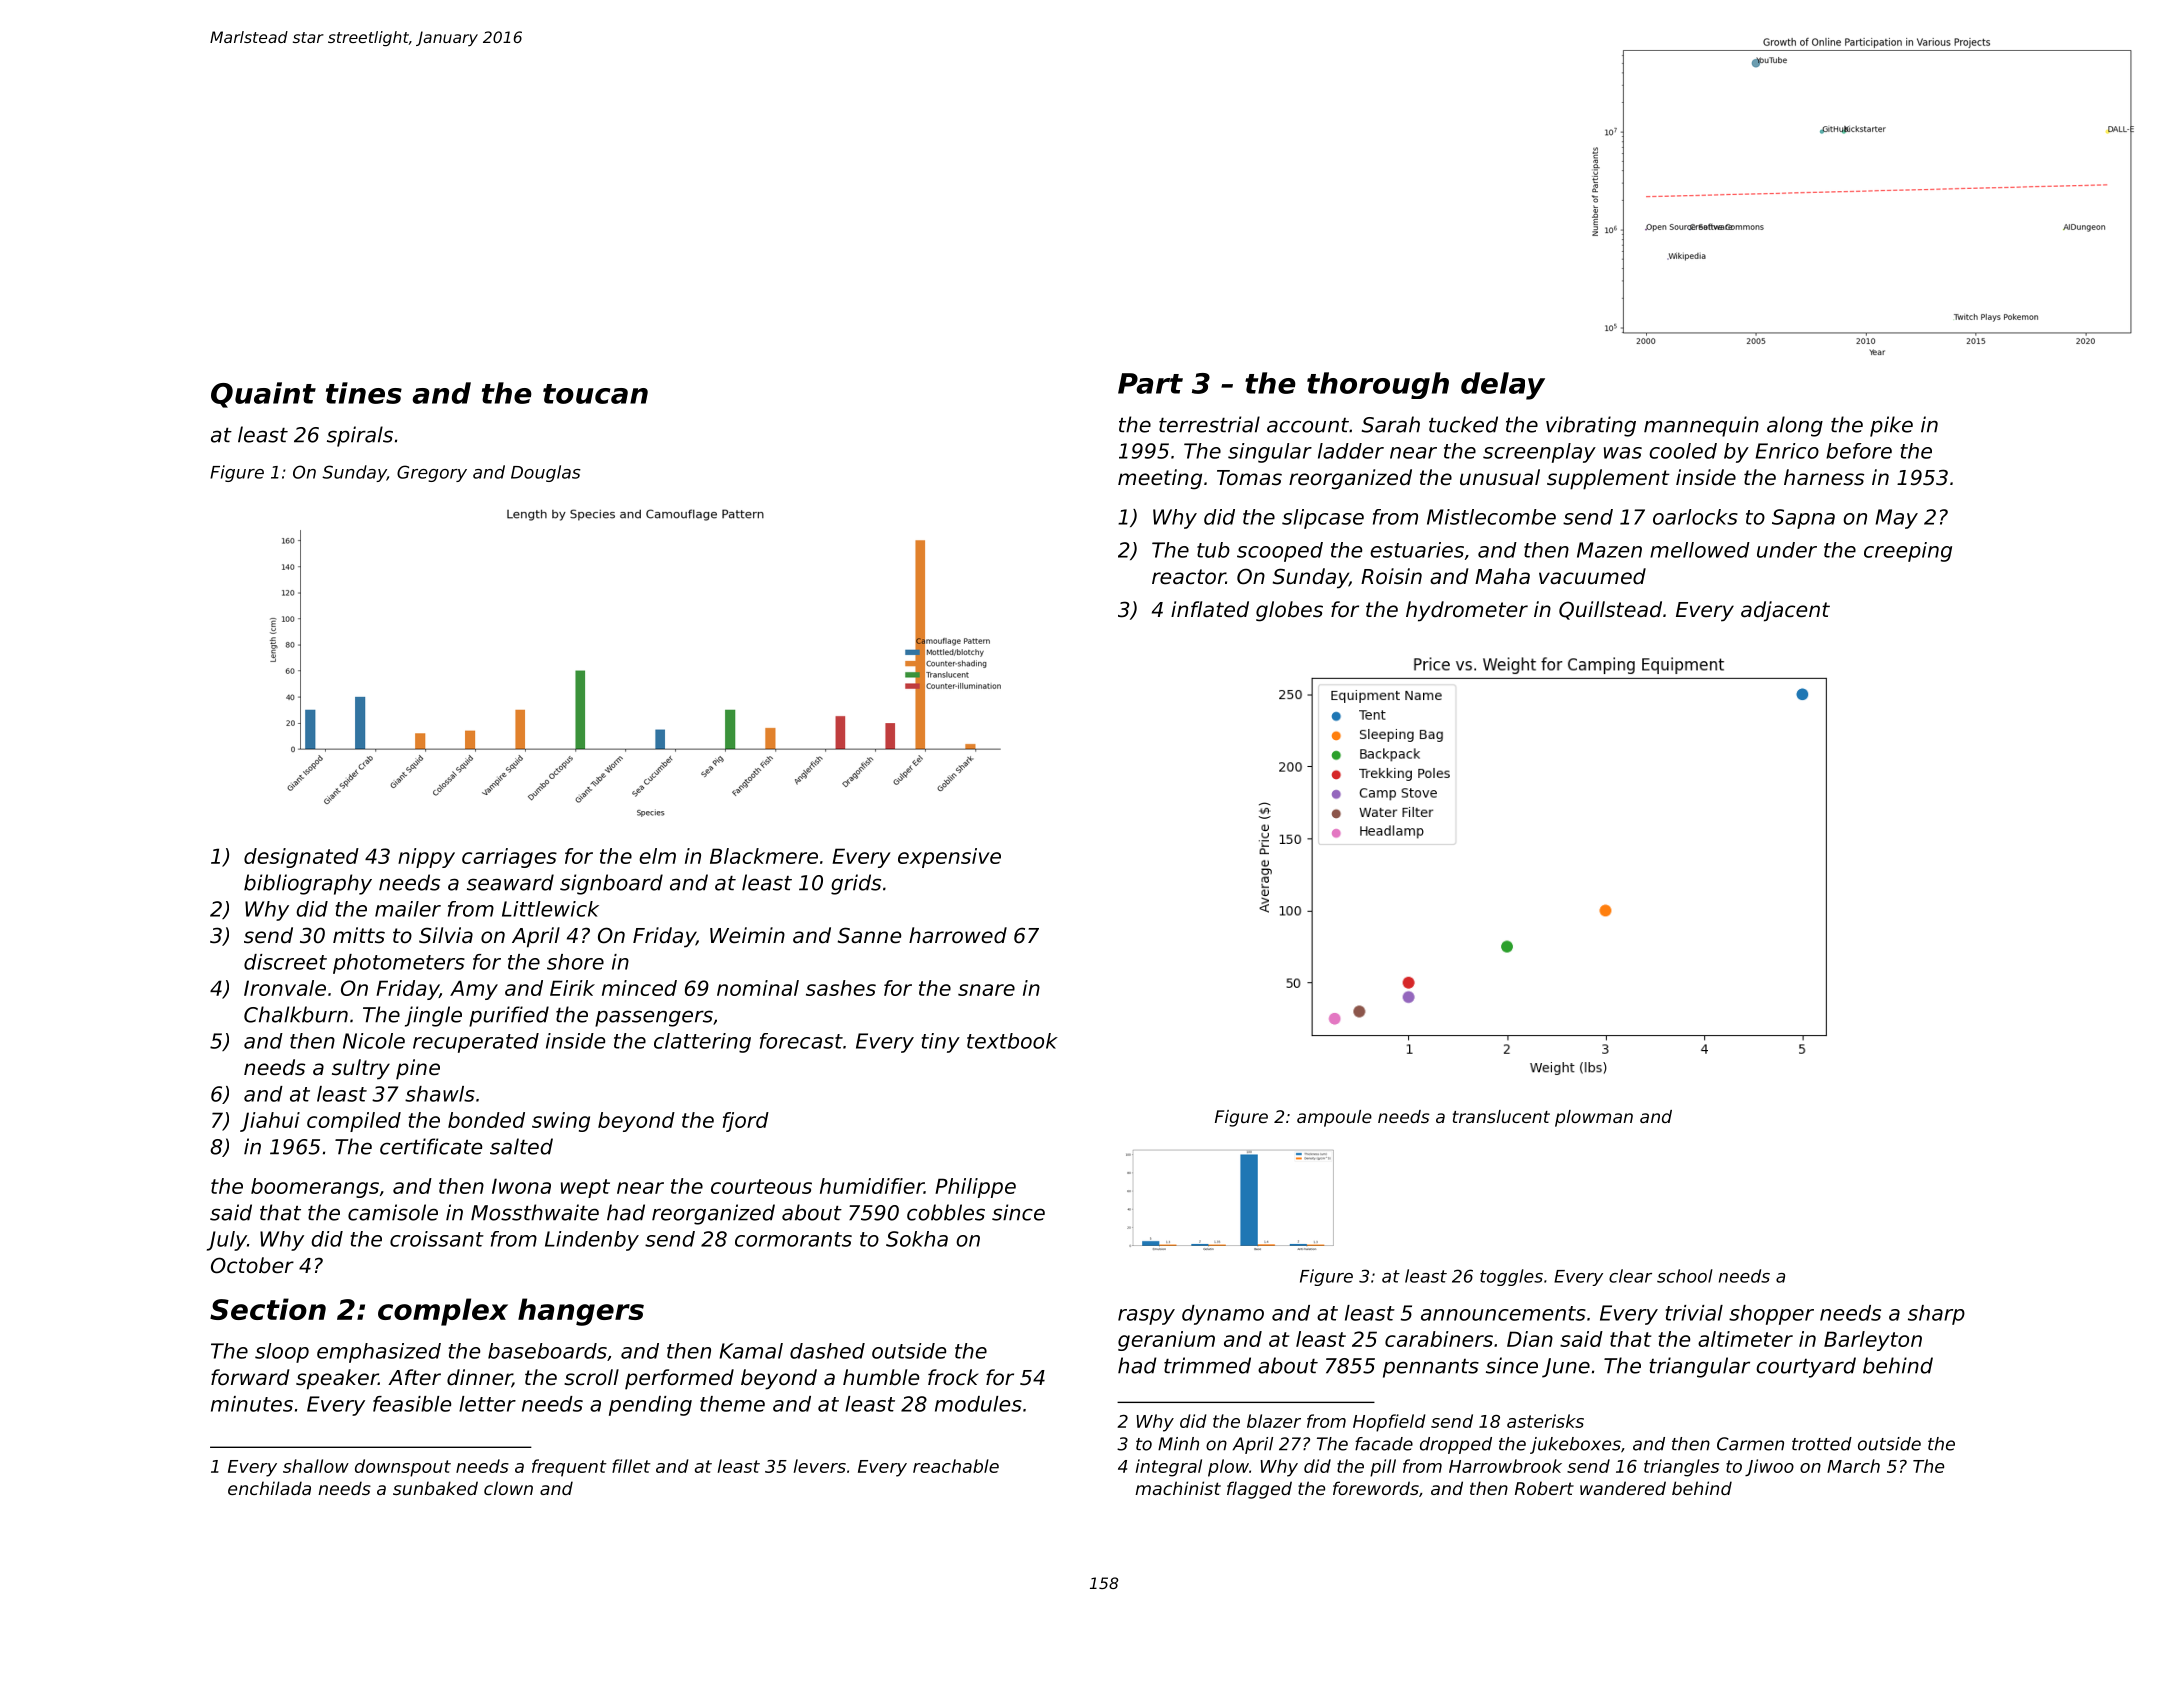 The width and height of the screenshot is (2178, 1683). Describe the element at coordinates (1785, 611) in the screenshot. I see `adjacent` at that location.
